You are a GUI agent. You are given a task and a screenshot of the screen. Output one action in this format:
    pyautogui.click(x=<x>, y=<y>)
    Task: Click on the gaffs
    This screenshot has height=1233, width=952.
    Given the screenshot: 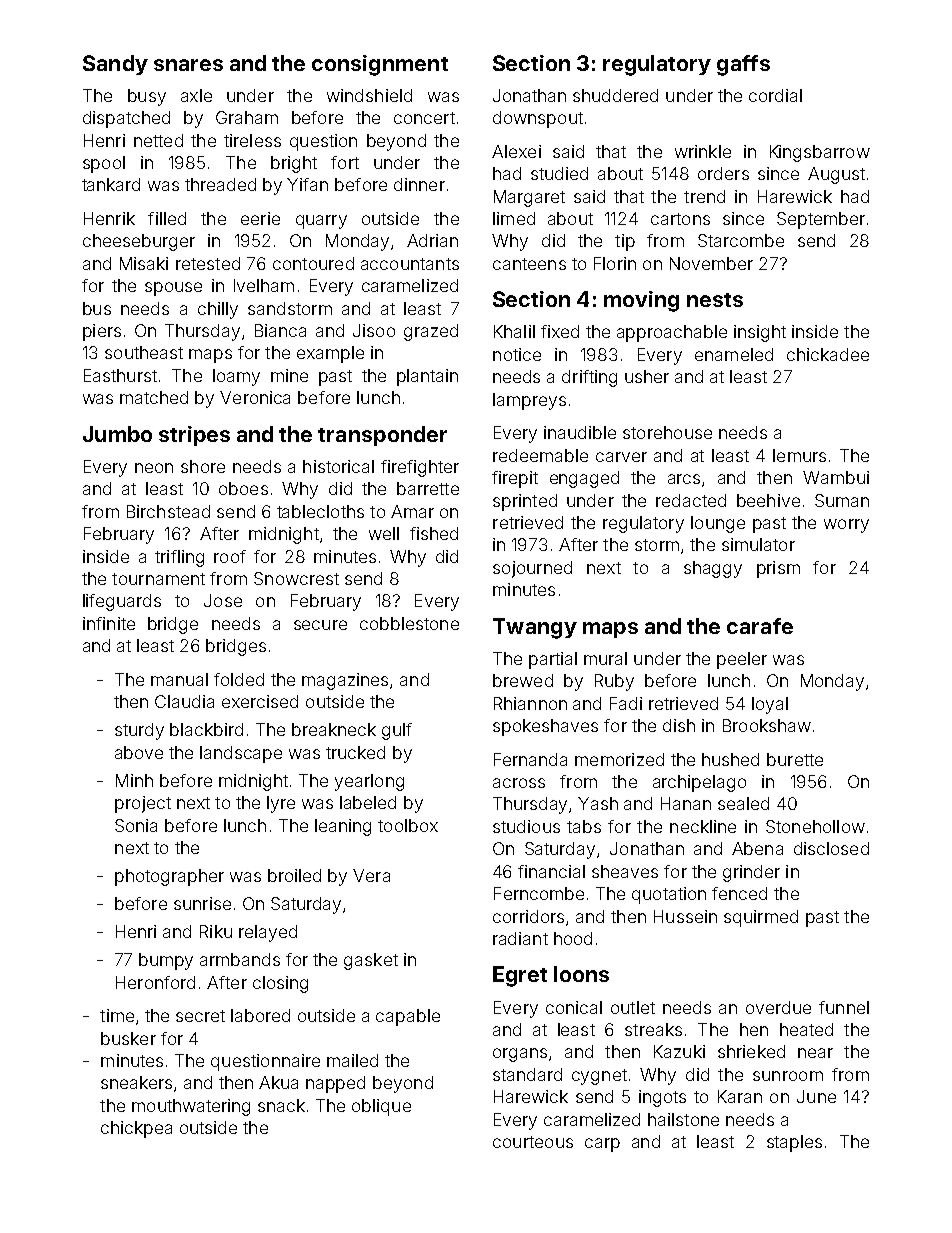 What is the action you would take?
    pyautogui.click(x=743, y=65)
